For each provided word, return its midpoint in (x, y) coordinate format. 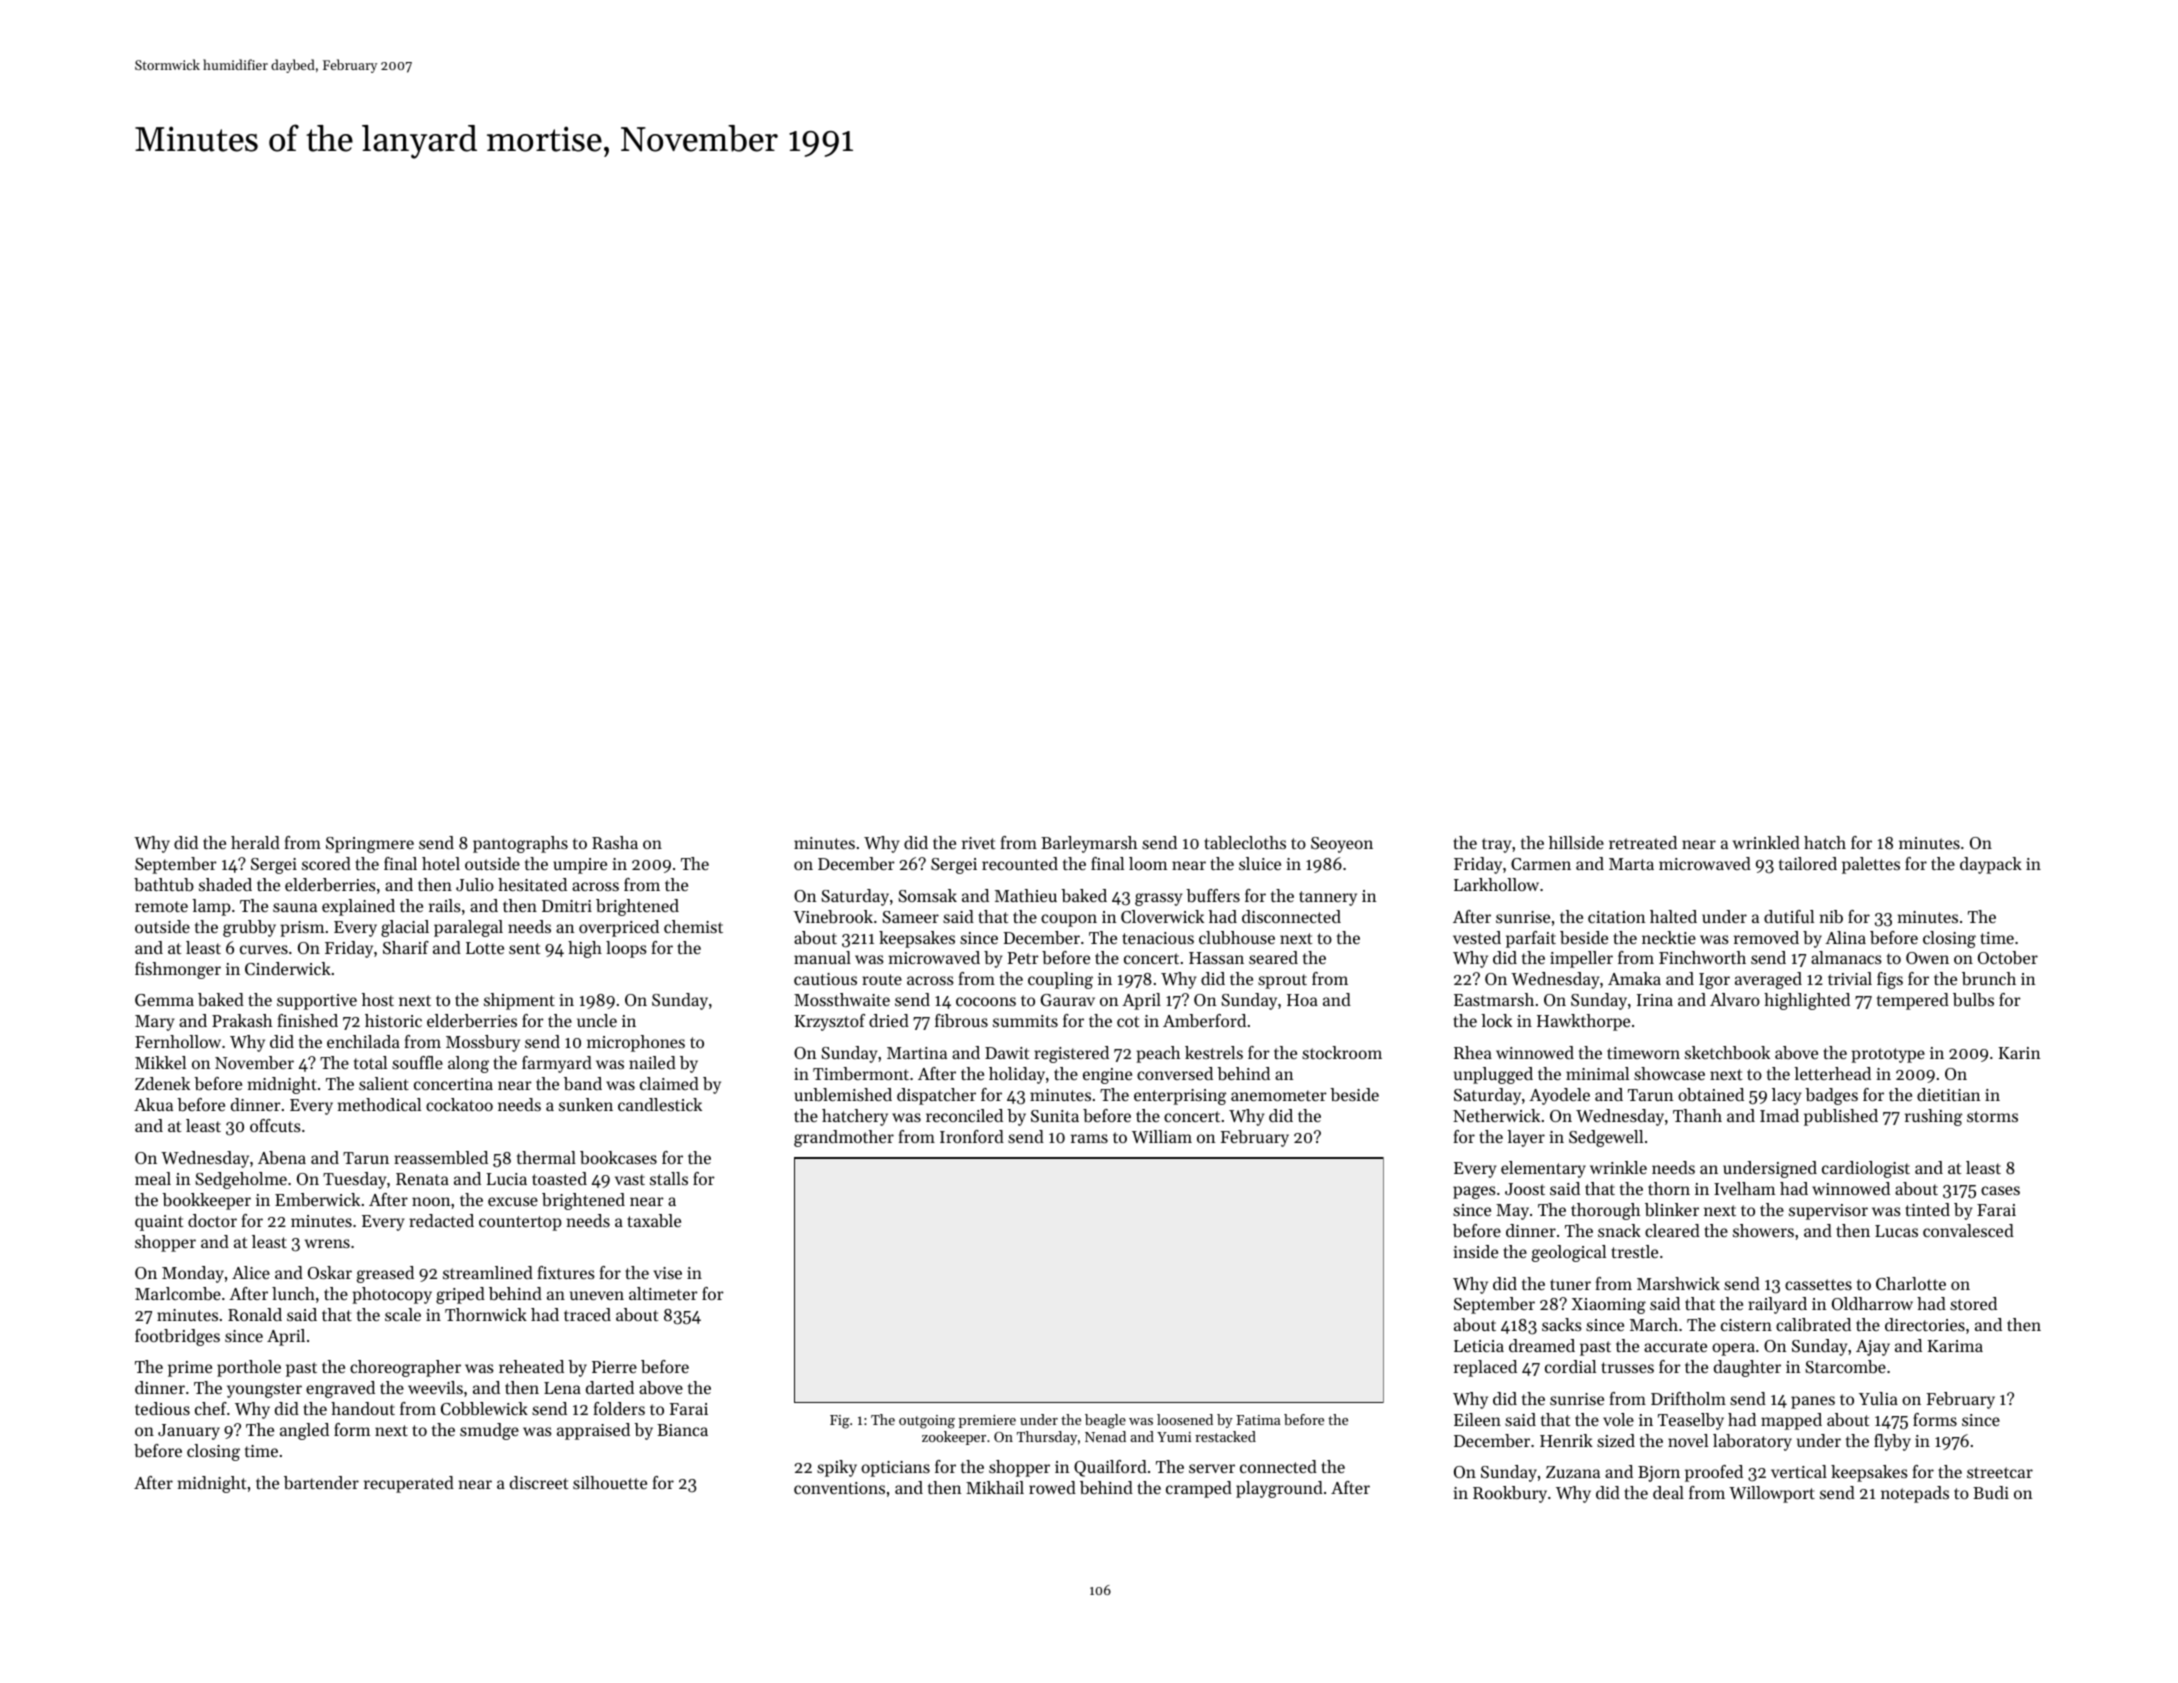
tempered (1913, 1001)
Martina (917, 1053)
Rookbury (1510, 1494)
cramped (1199, 1489)
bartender (321, 1482)
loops (626, 949)
